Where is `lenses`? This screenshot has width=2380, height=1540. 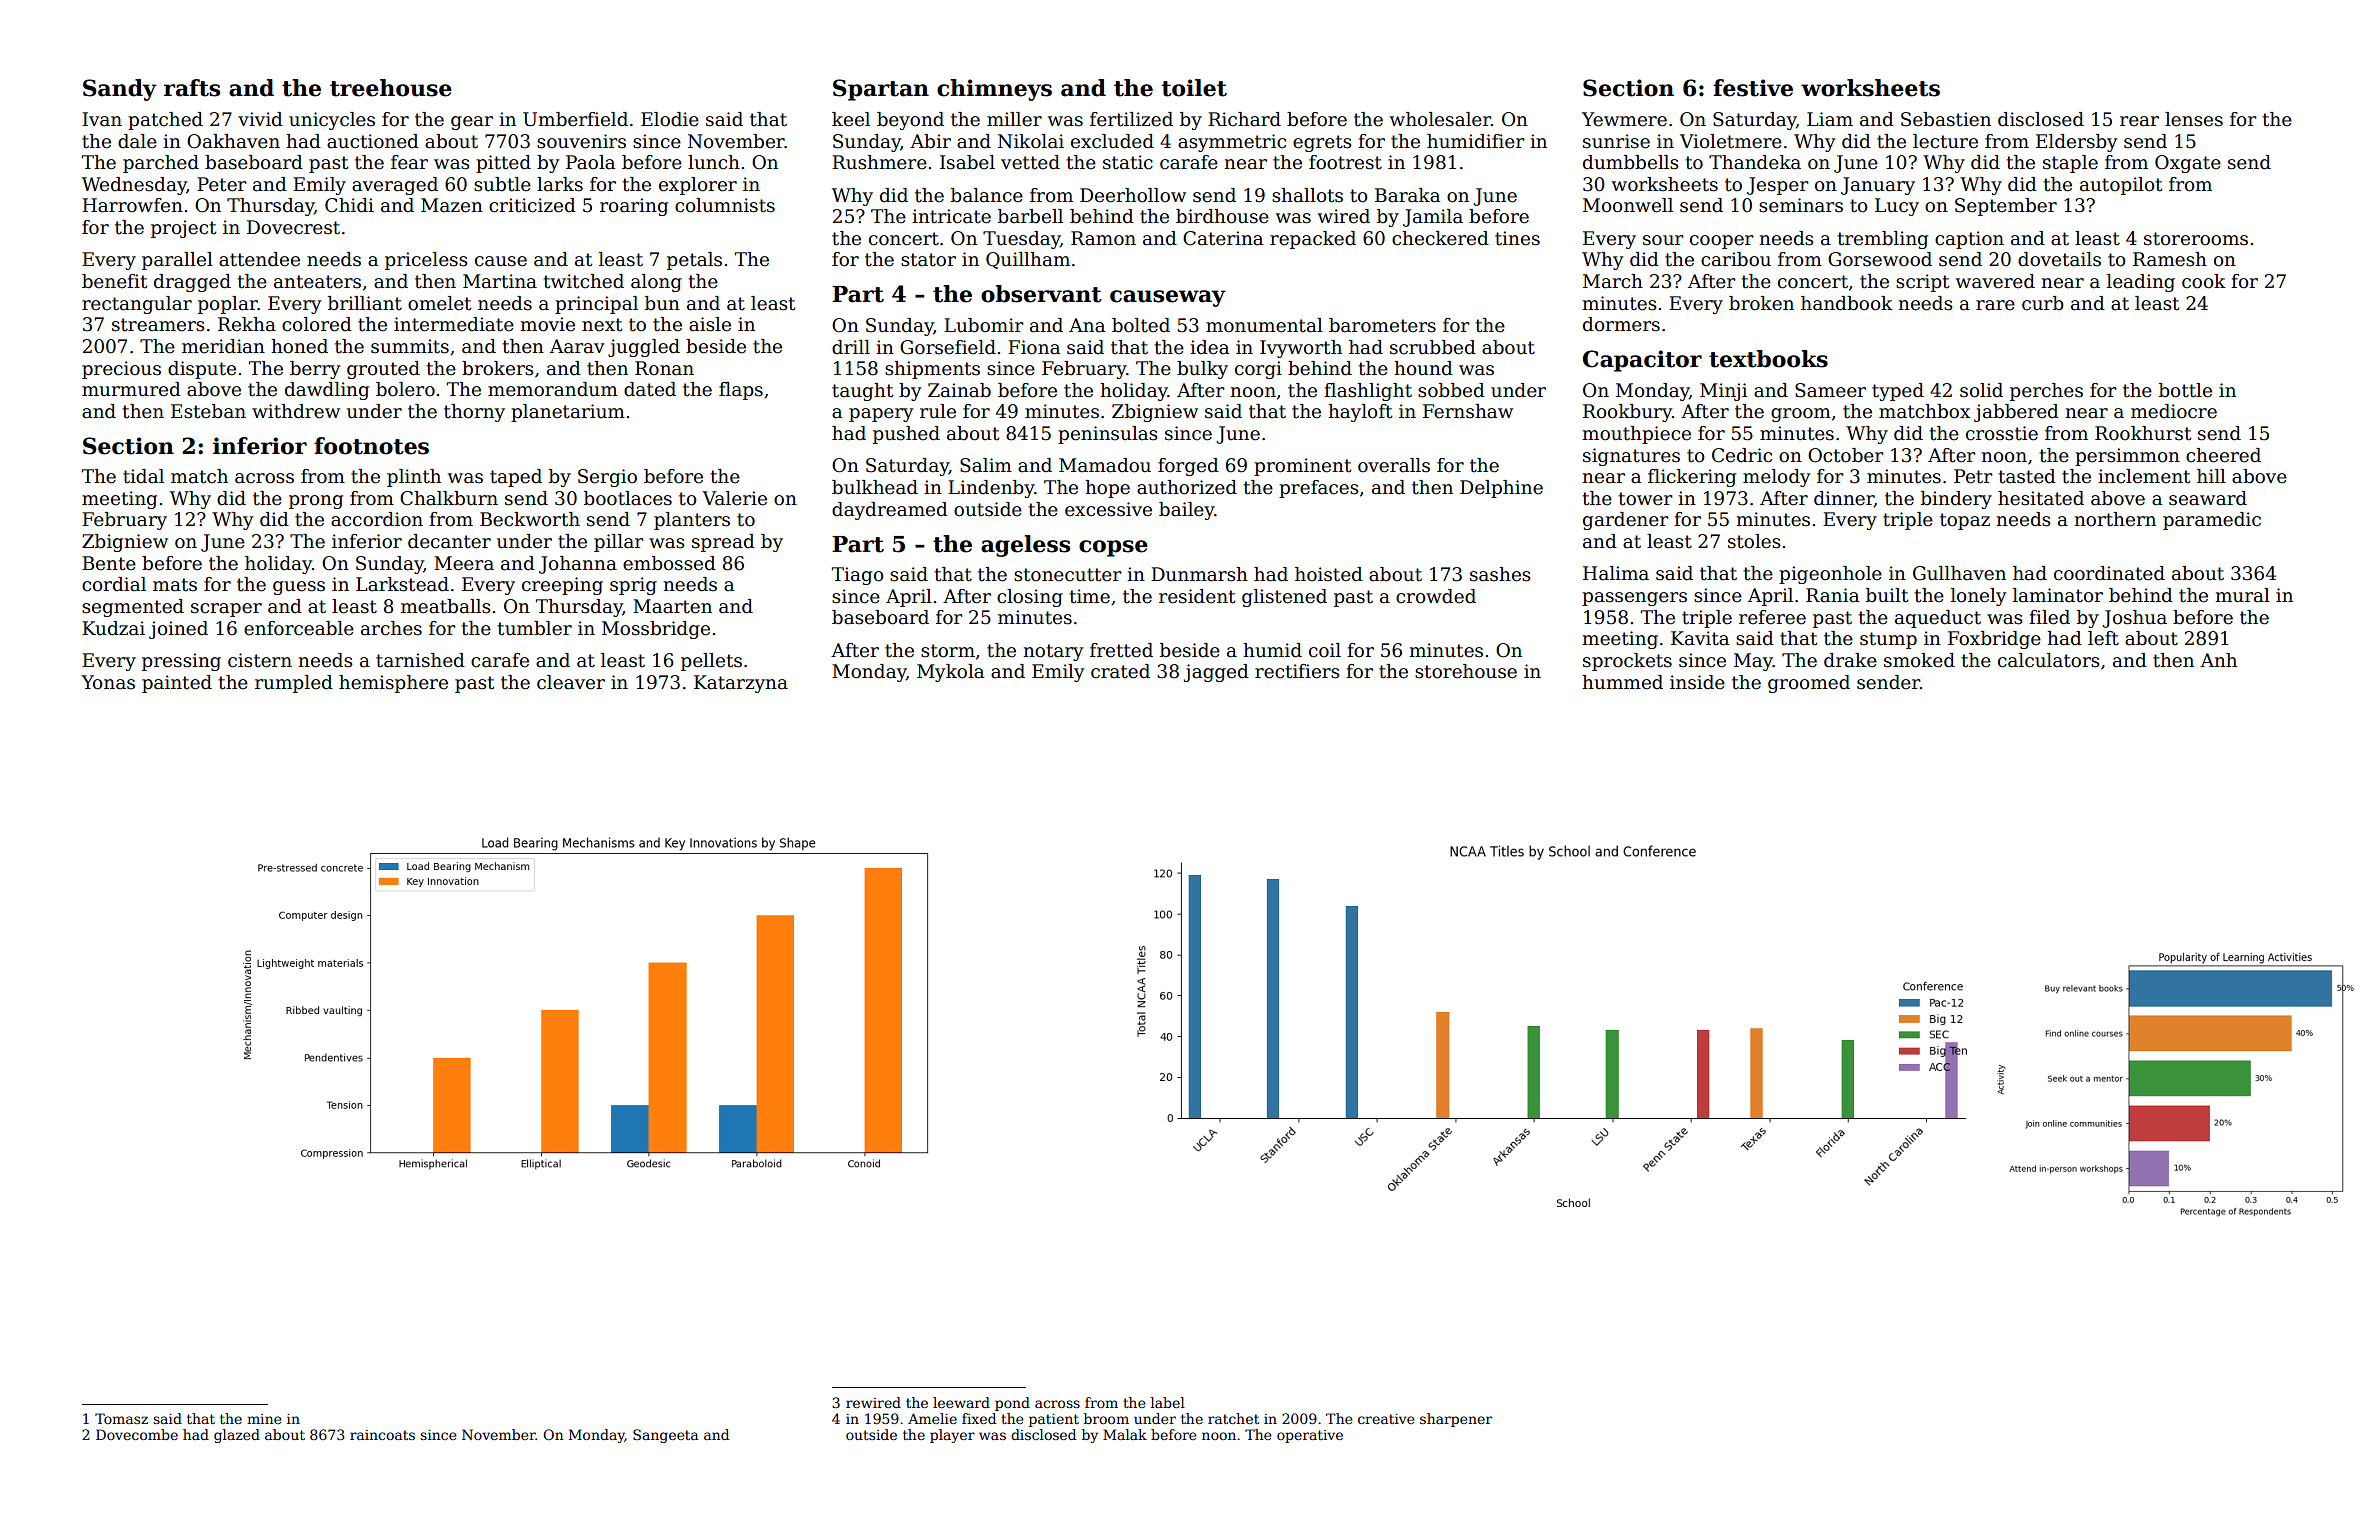
lenses is located at coordinates (2194, 119).
